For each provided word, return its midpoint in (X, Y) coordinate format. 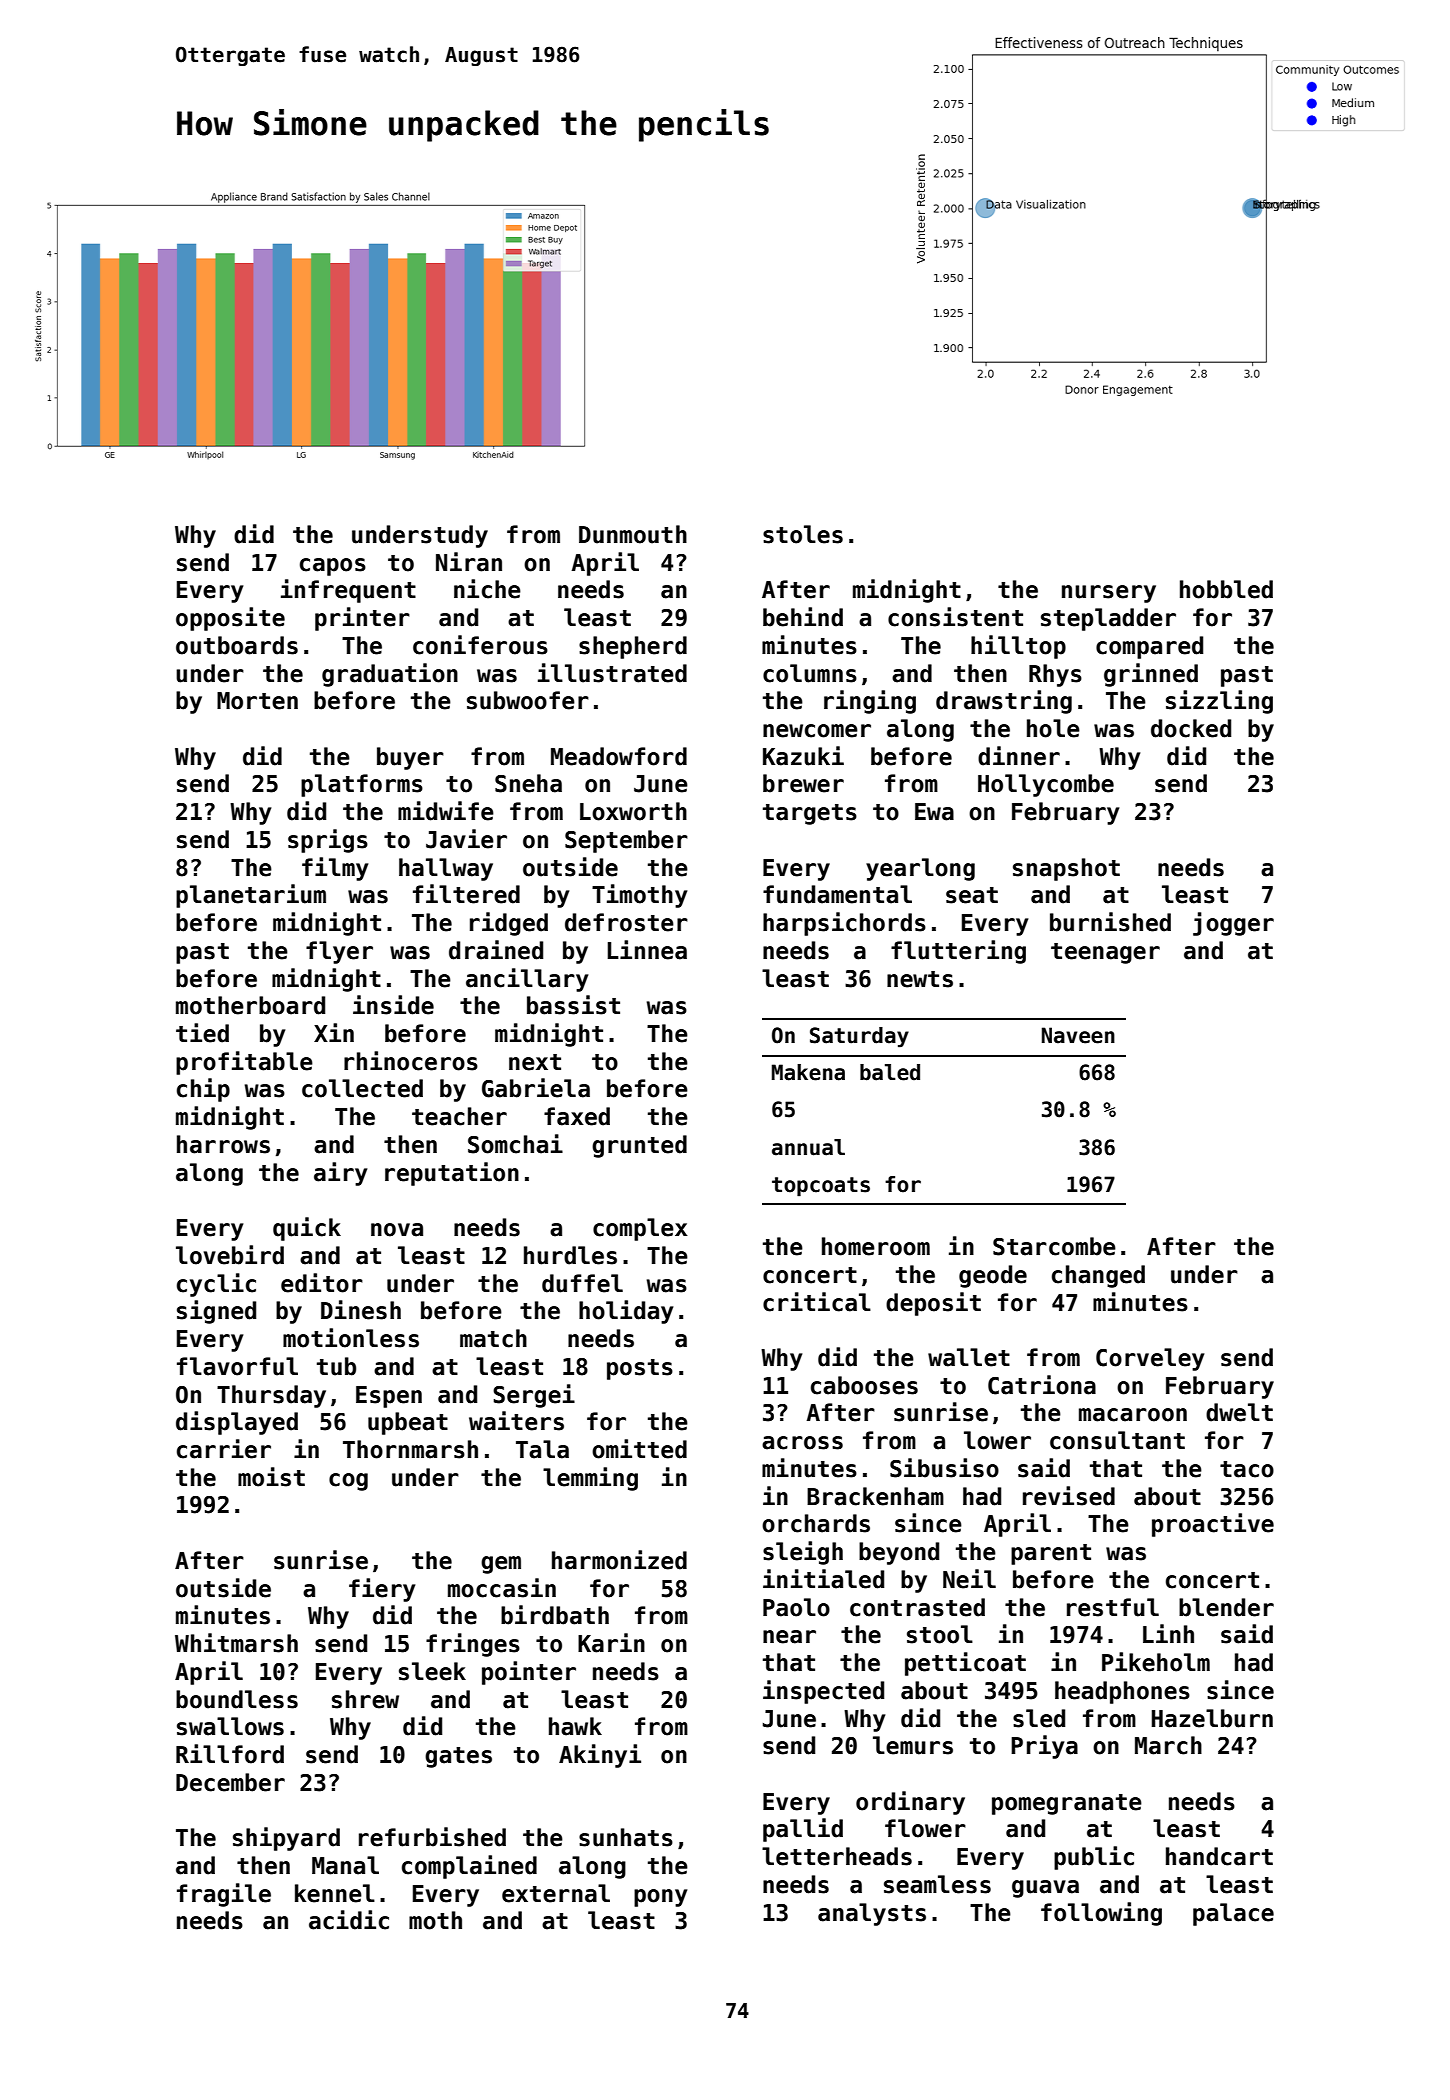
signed (216, 1312)
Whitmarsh (236, 1643)
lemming (590, 1479)
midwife (446, 811)
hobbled (1226, 589)
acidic (349, 1920)
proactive (1213, 1525)
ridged (509, 924)
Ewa (934, 812)
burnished (1110, 922)
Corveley (1150, 1359)
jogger (1233, 924)
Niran (469, 562)
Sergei (534, 1396)
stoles (803, 534)
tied (202, 1033)
